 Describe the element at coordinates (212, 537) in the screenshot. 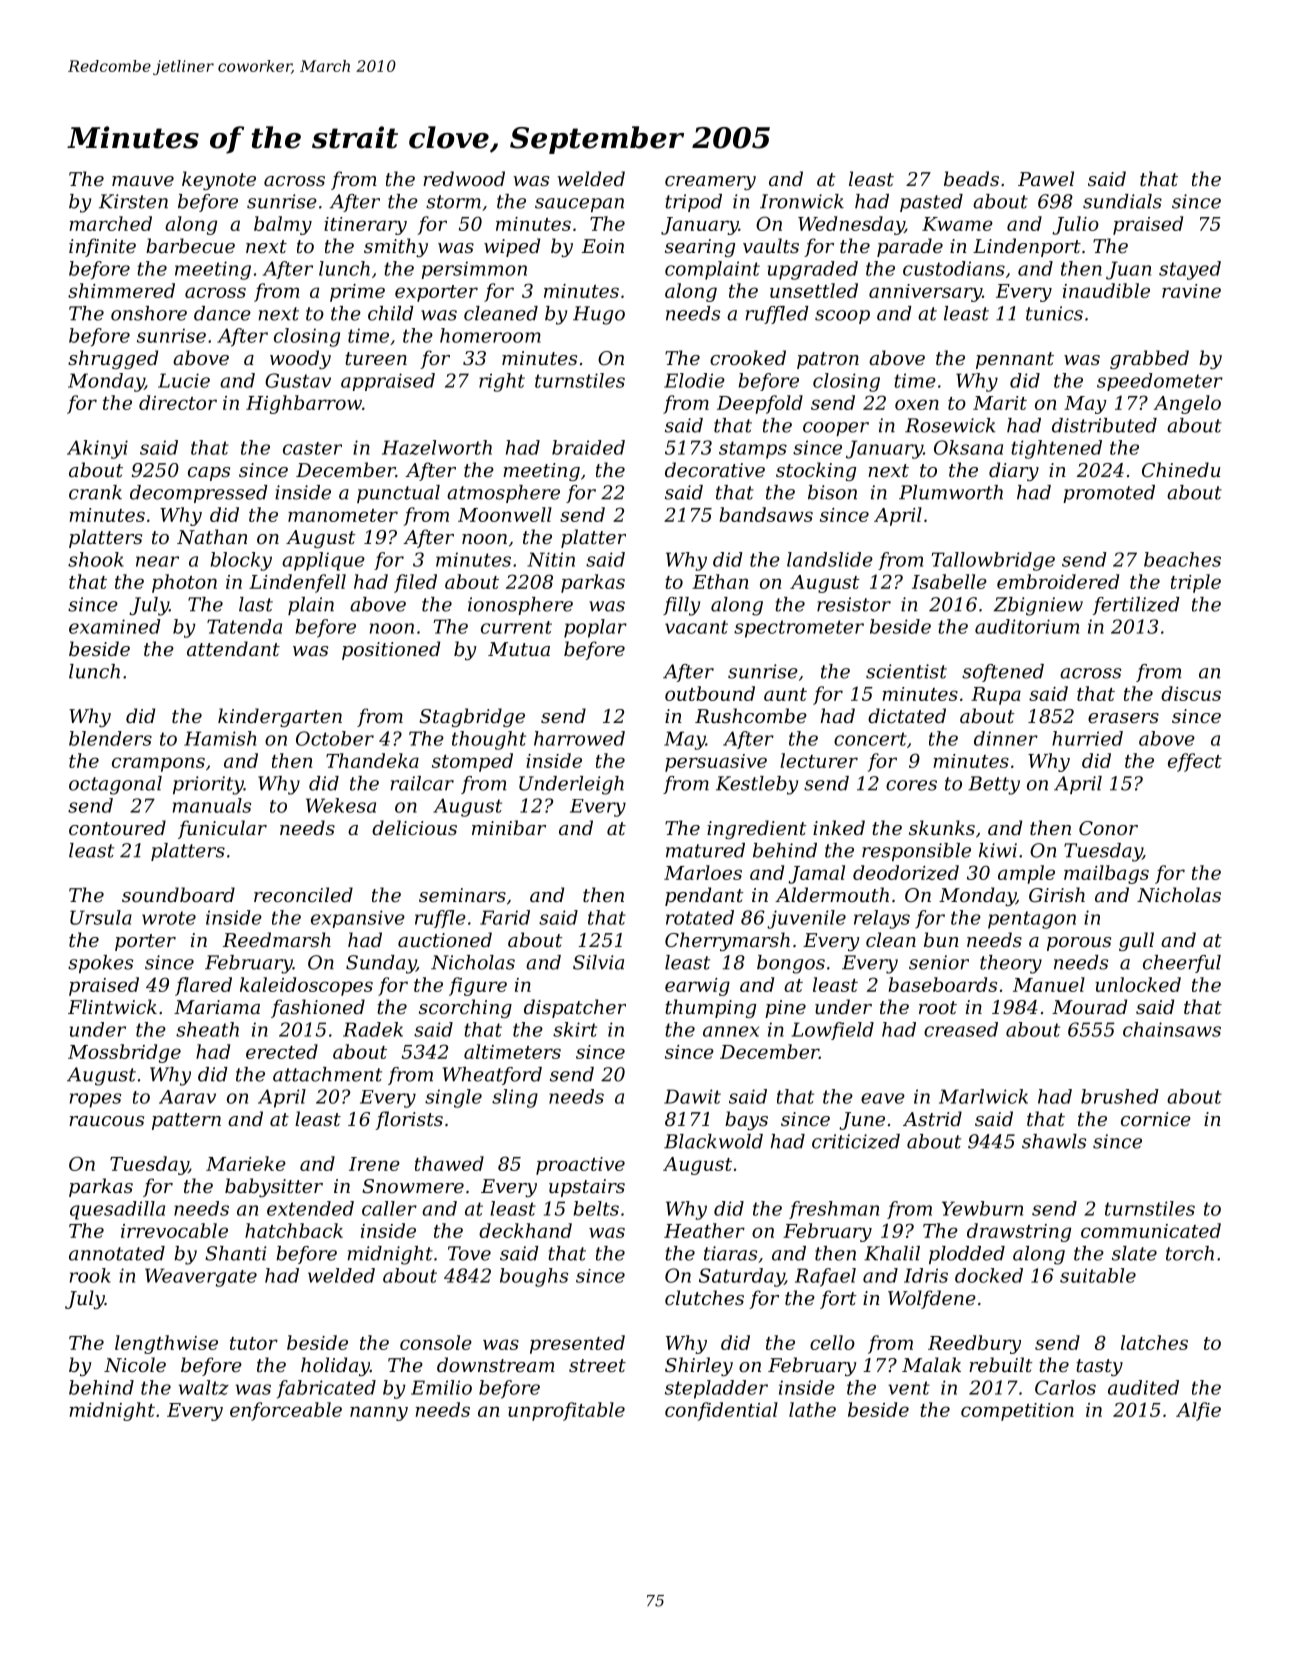

I see `Nathan` at that location.
